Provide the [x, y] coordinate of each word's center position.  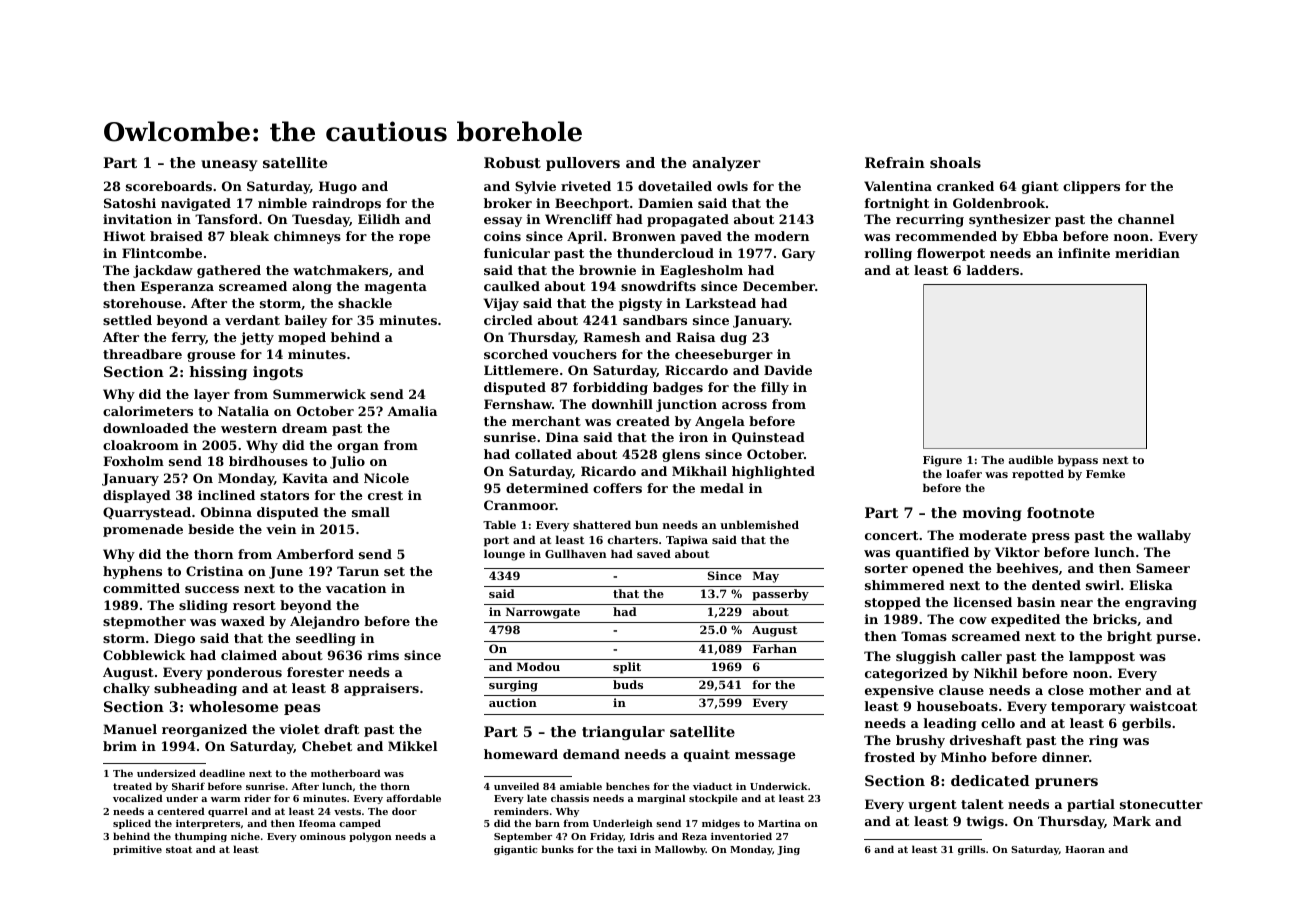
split [627, 668]
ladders [993, 270]
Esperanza [177, 287]
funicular [517, 253]
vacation [356, 588]
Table [499, 524]
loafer [964, 473]
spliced [132, 824]
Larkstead [720, 303]
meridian [1147, 253]
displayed [137, 496]
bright [1129, 637]
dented [1056, 585]
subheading [195, 689]
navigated [196, 204]
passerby [780, 595]
